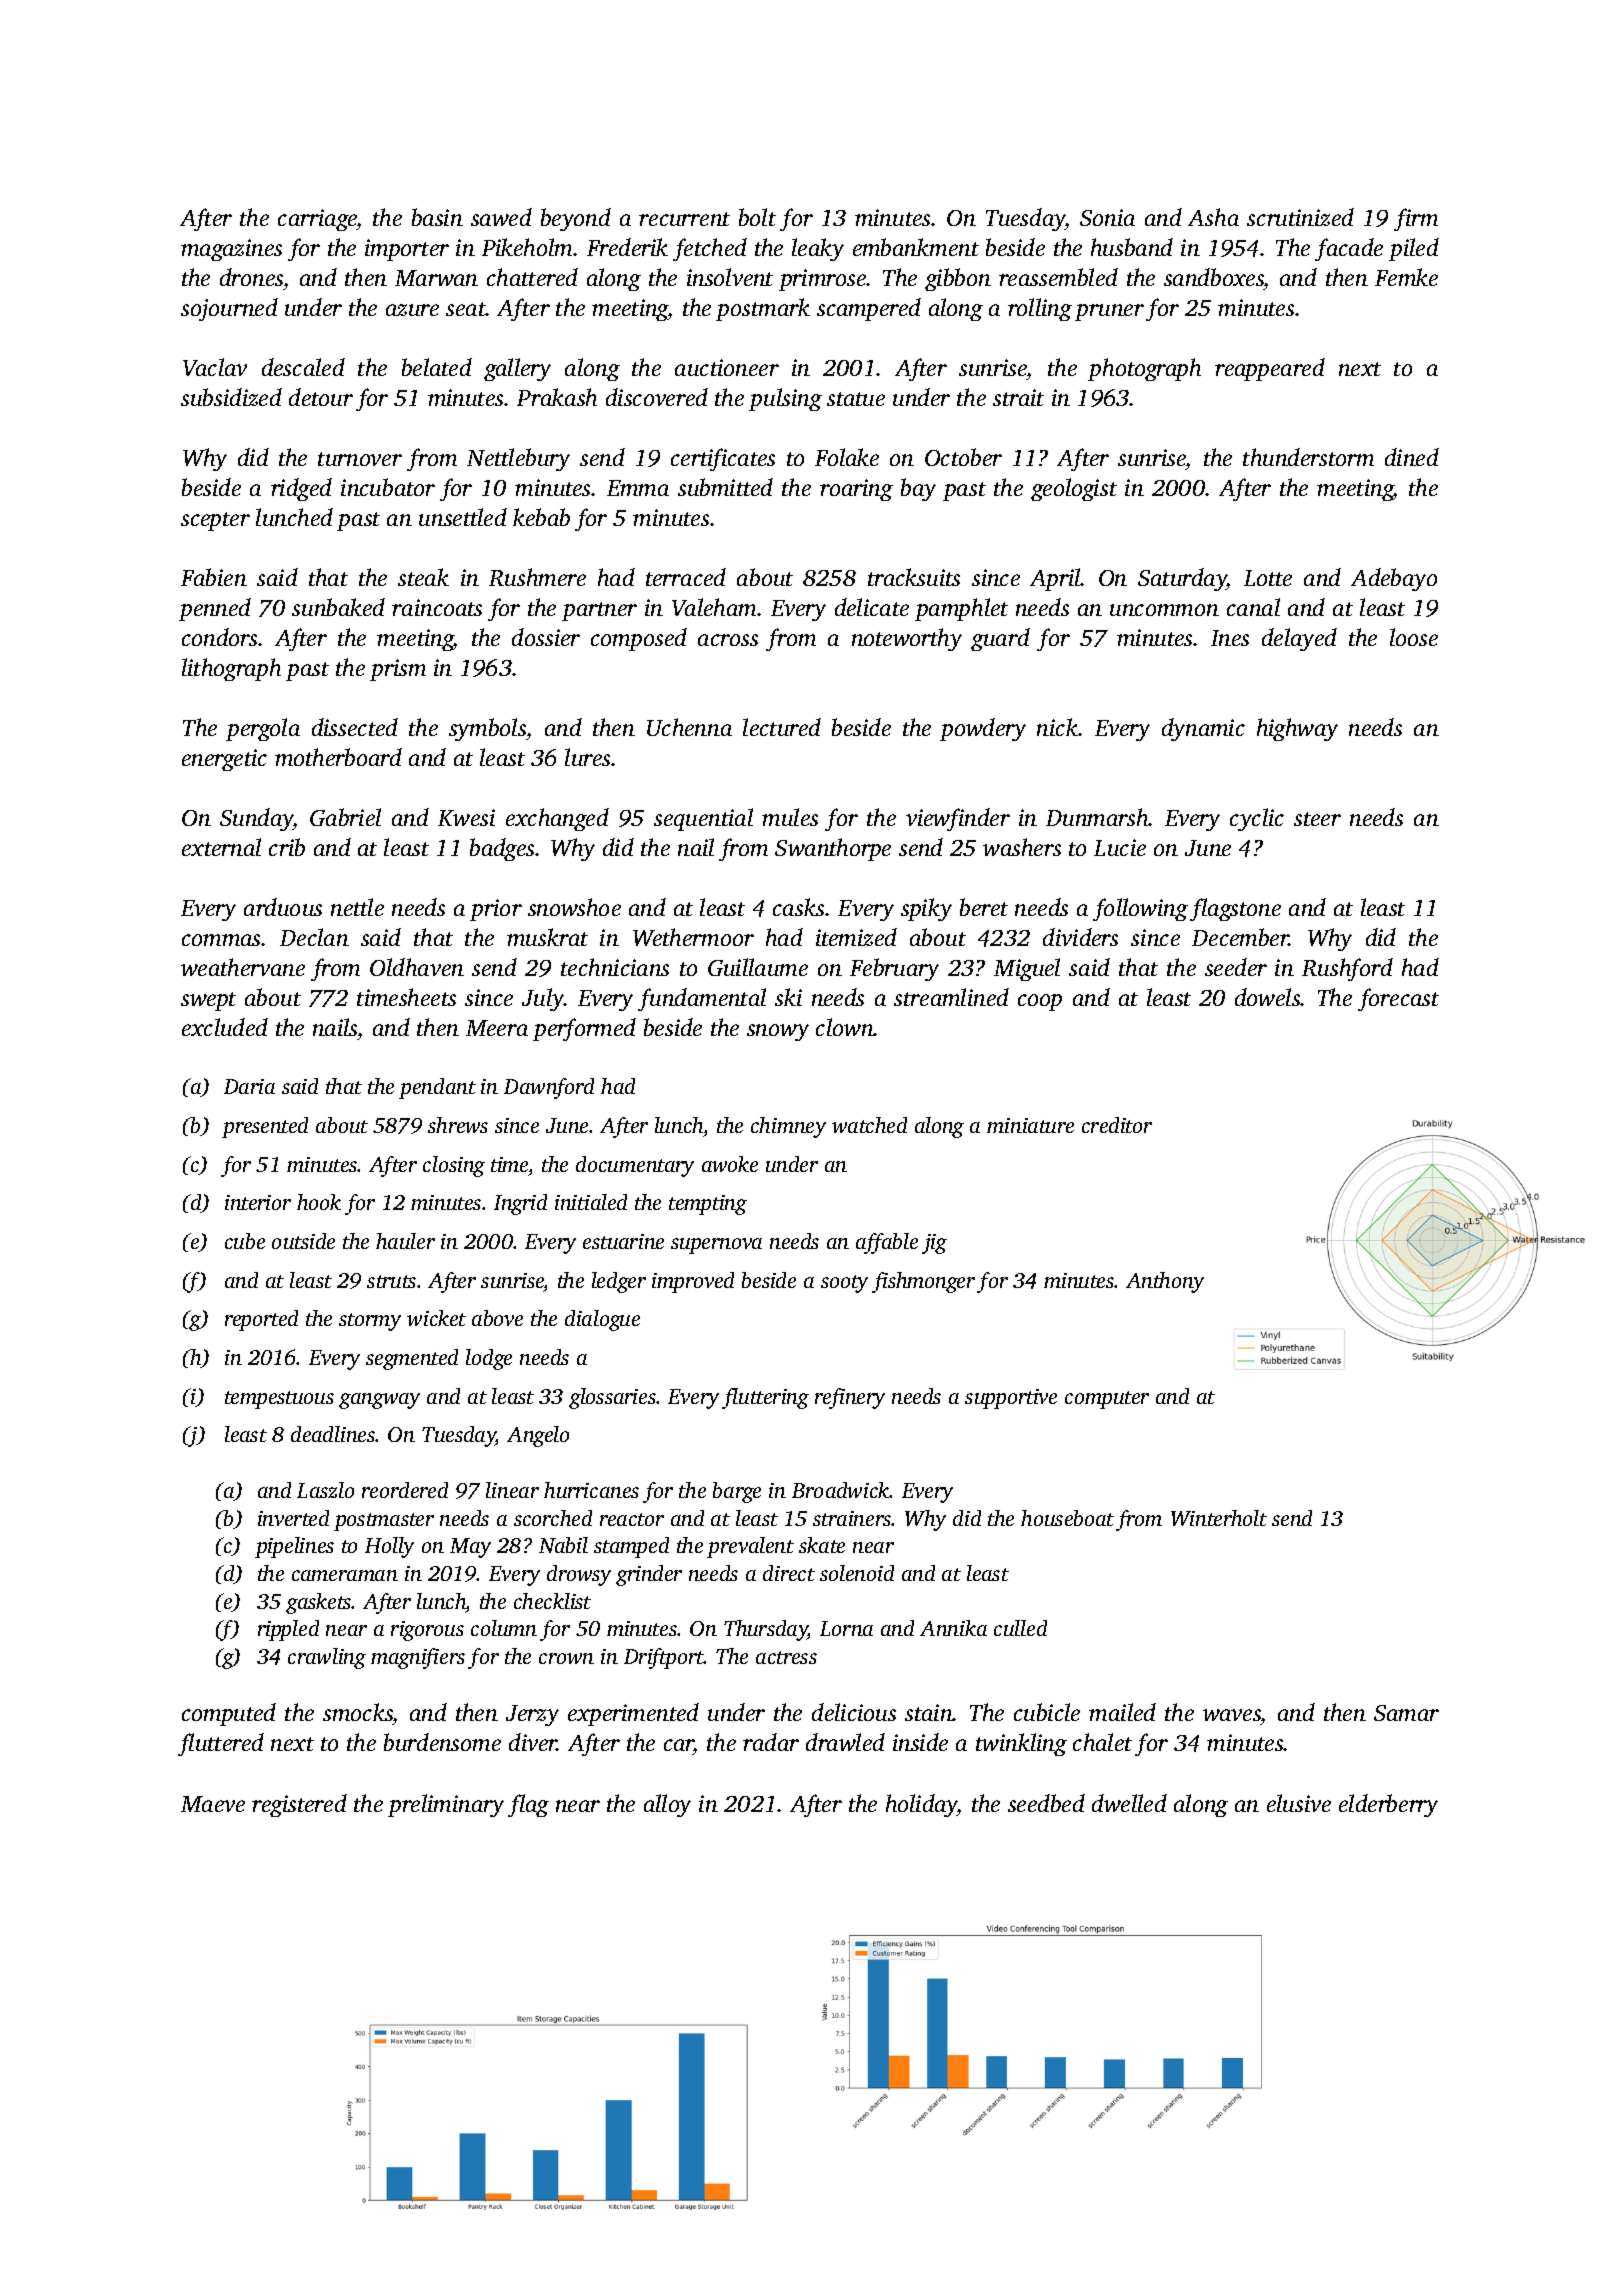  What do you see at coordinates (1132, 247) in the screenshot?
I see `husband` at bounding box center [1132, 247].
